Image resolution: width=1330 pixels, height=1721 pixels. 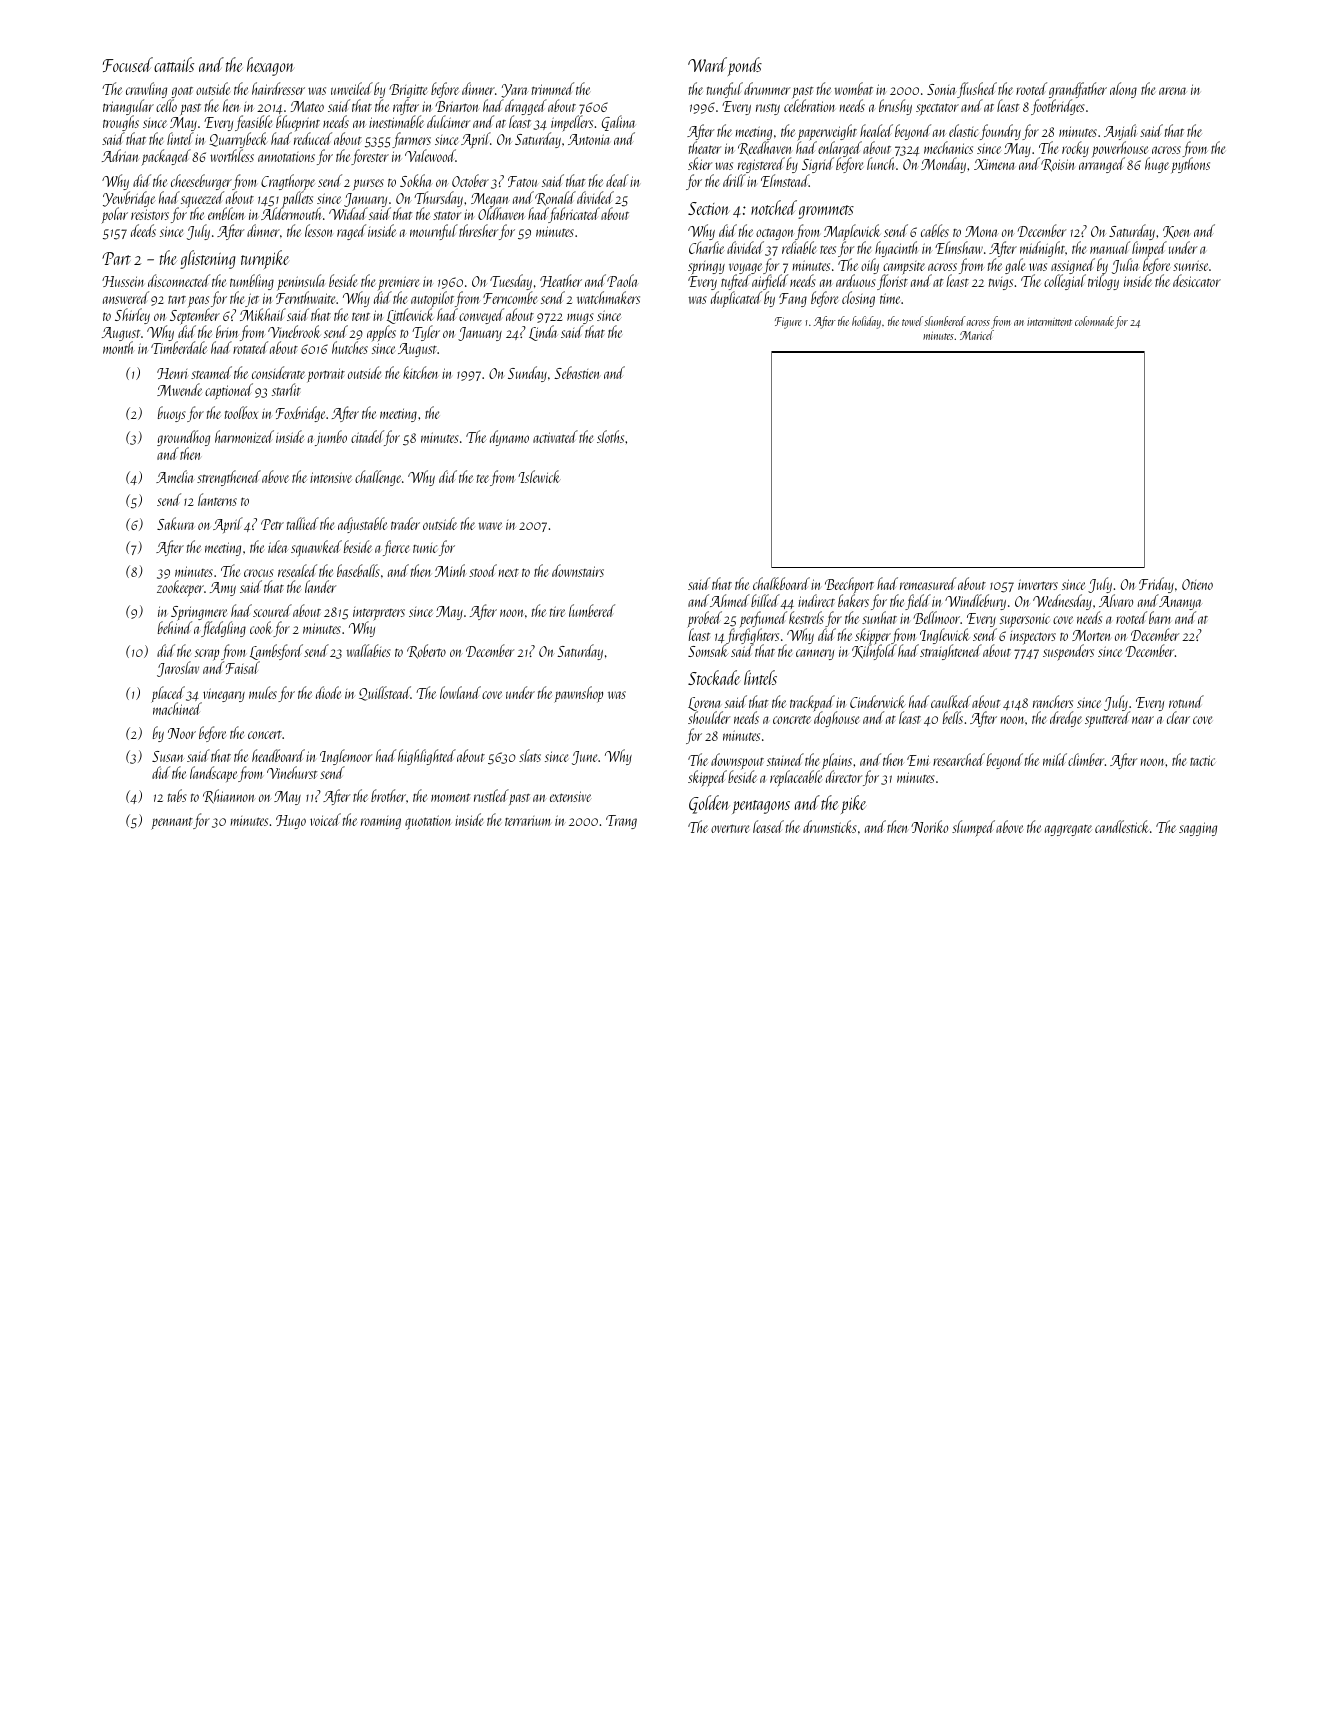 I want to click on dragged, so click(x=526, y=107).
